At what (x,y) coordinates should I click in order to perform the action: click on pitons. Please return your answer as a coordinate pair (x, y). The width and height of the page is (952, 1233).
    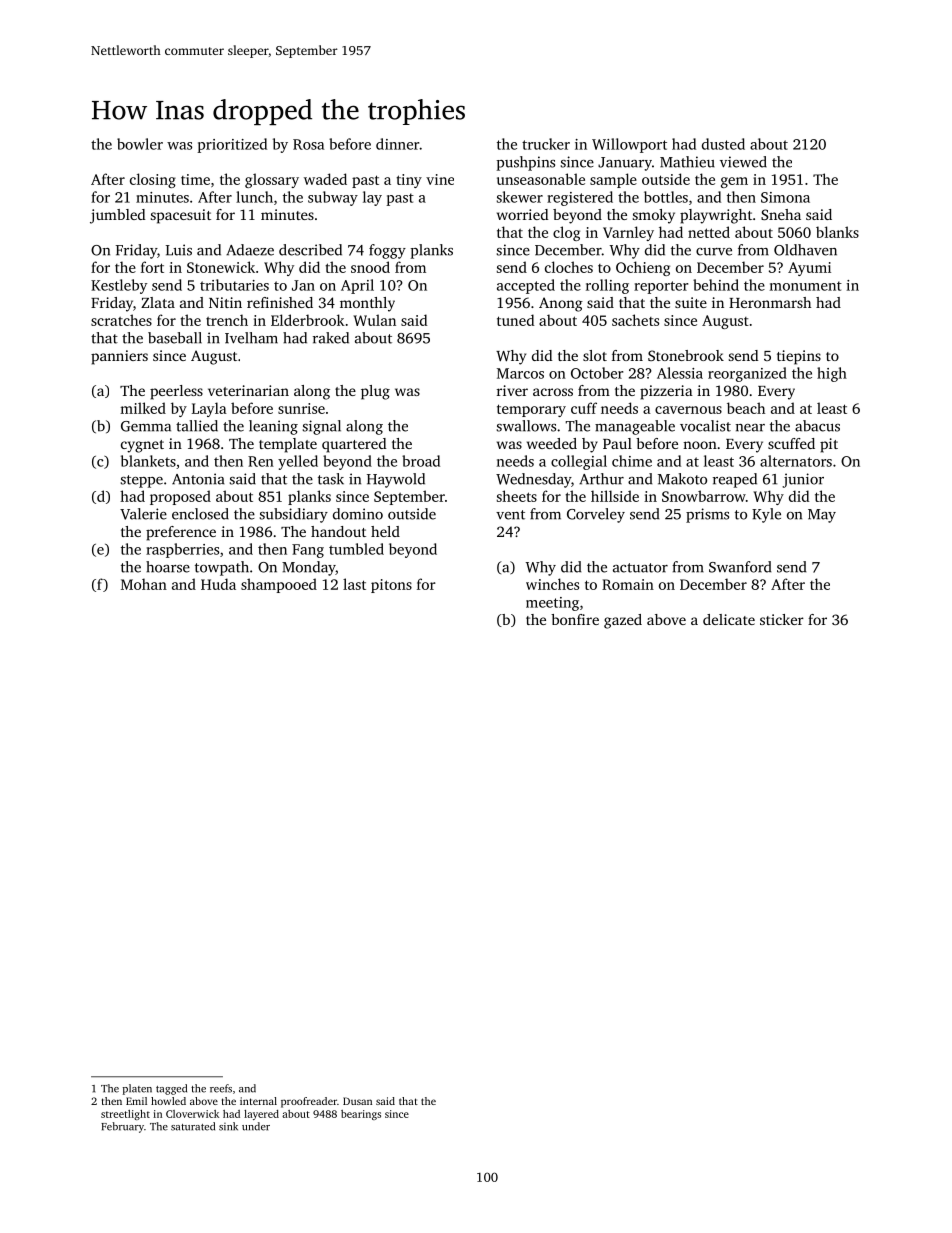
    Looking at the image, I should click on (391, 586).
